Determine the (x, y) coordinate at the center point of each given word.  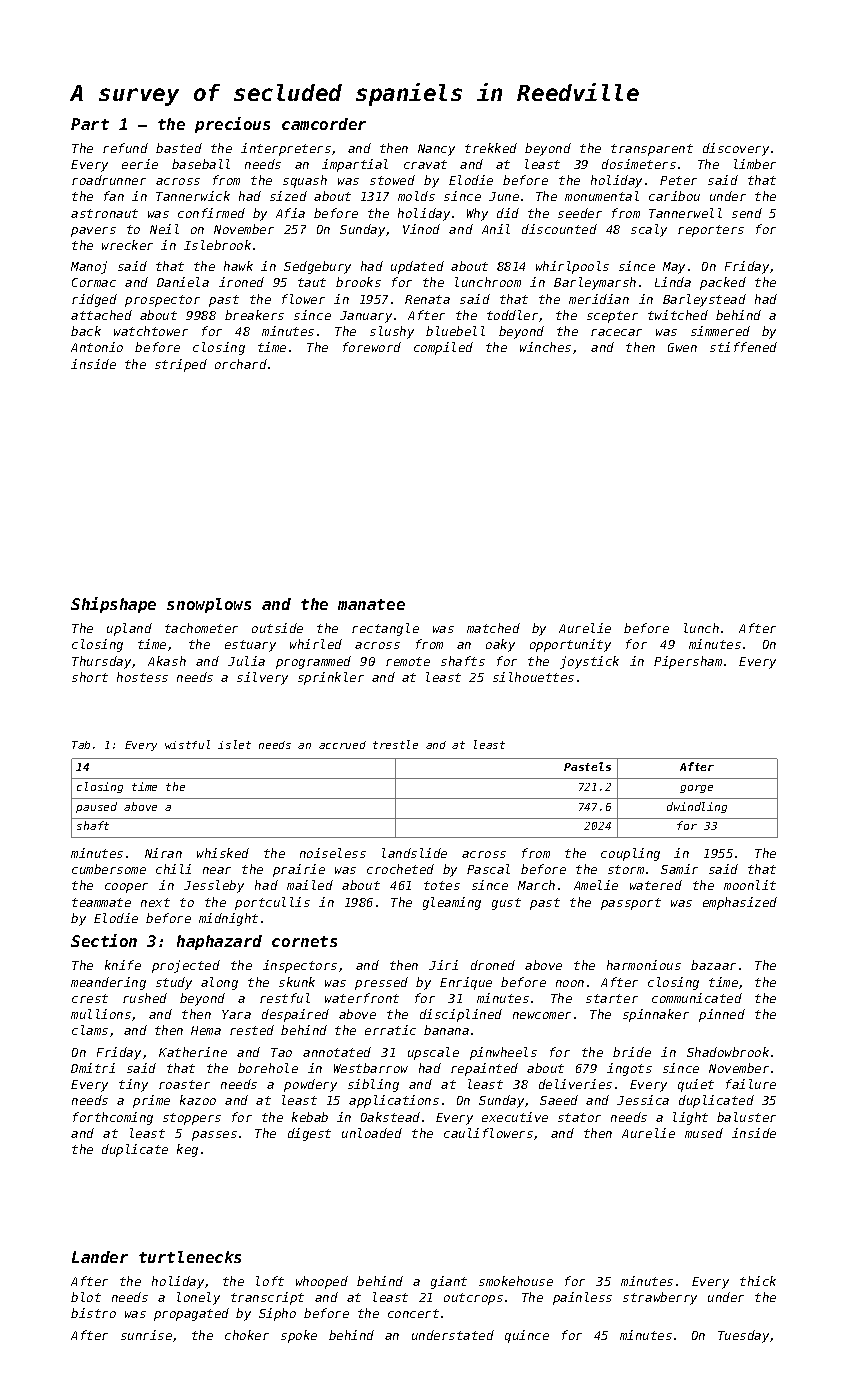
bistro (93, 1313)
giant (449, 1282)
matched (493, 628)
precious (232, 125)
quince (527, 1336)
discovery (736, 149)
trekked (491, 148)
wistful (187, 744)
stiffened (743, 347)
